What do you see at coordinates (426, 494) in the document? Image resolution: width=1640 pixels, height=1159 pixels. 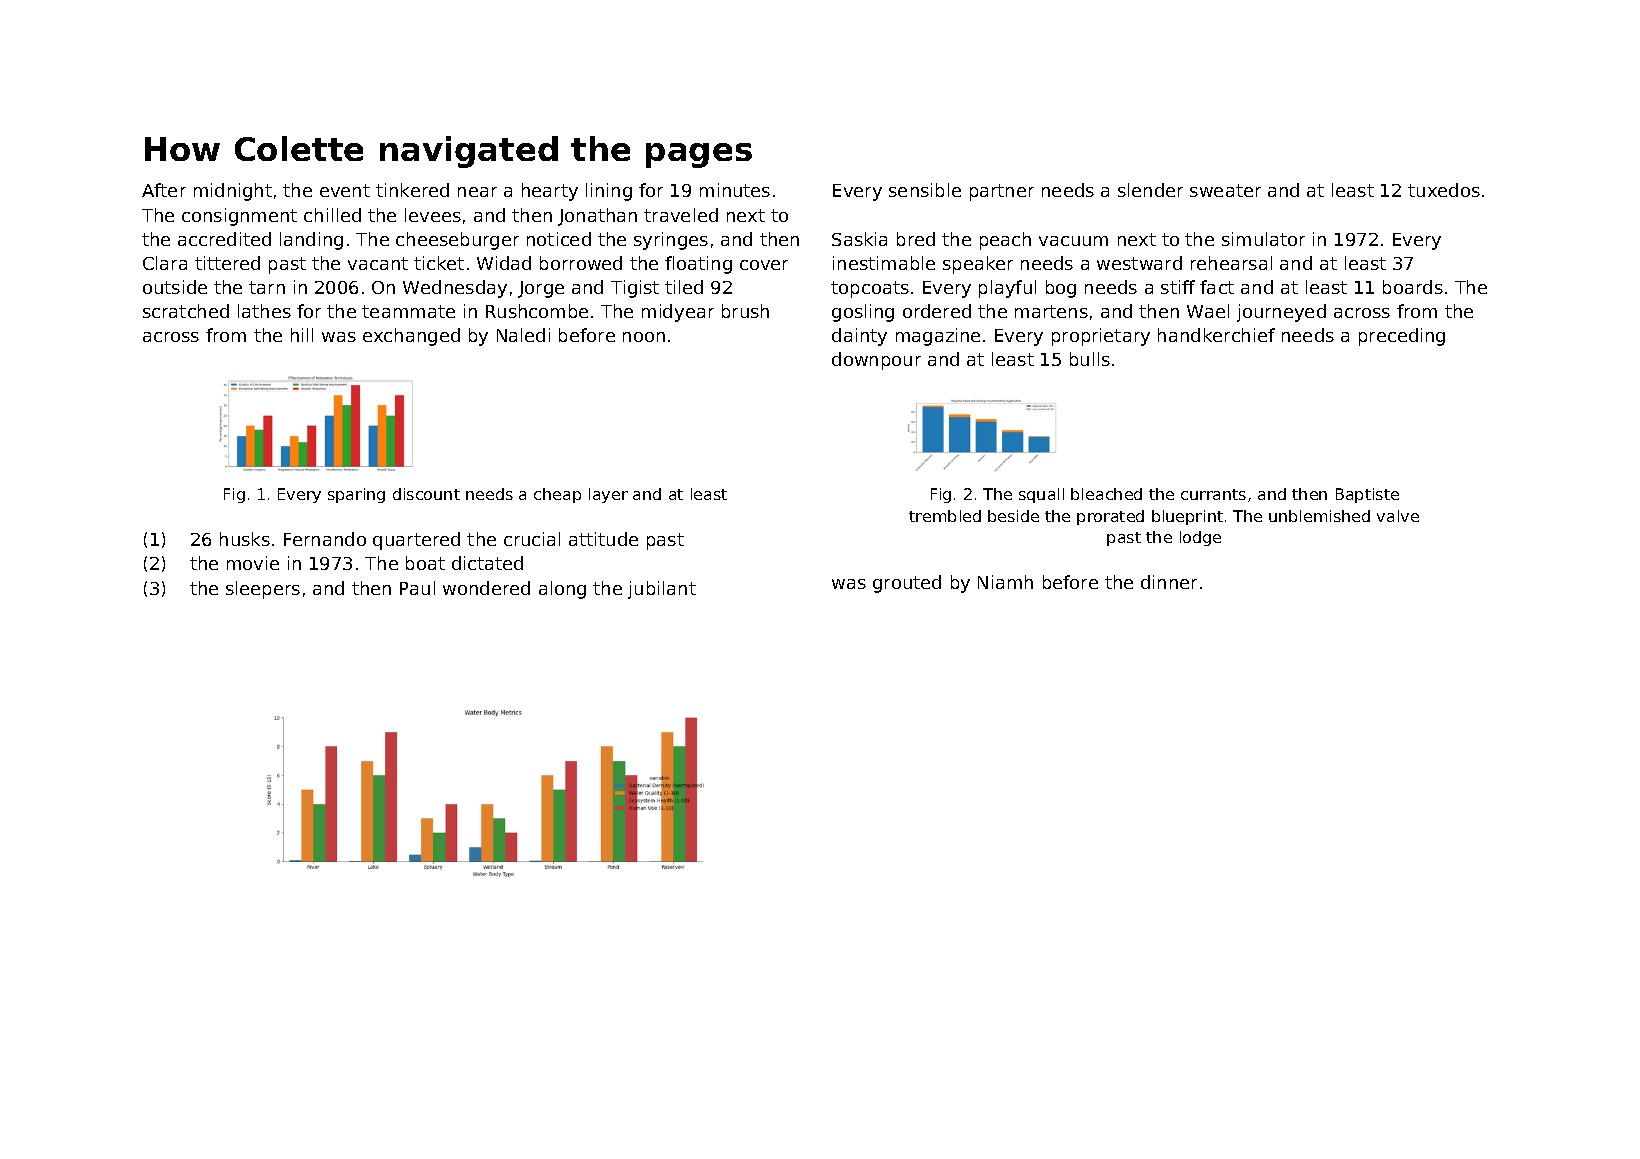 I see `discount` at bounding box center [426, 494].
